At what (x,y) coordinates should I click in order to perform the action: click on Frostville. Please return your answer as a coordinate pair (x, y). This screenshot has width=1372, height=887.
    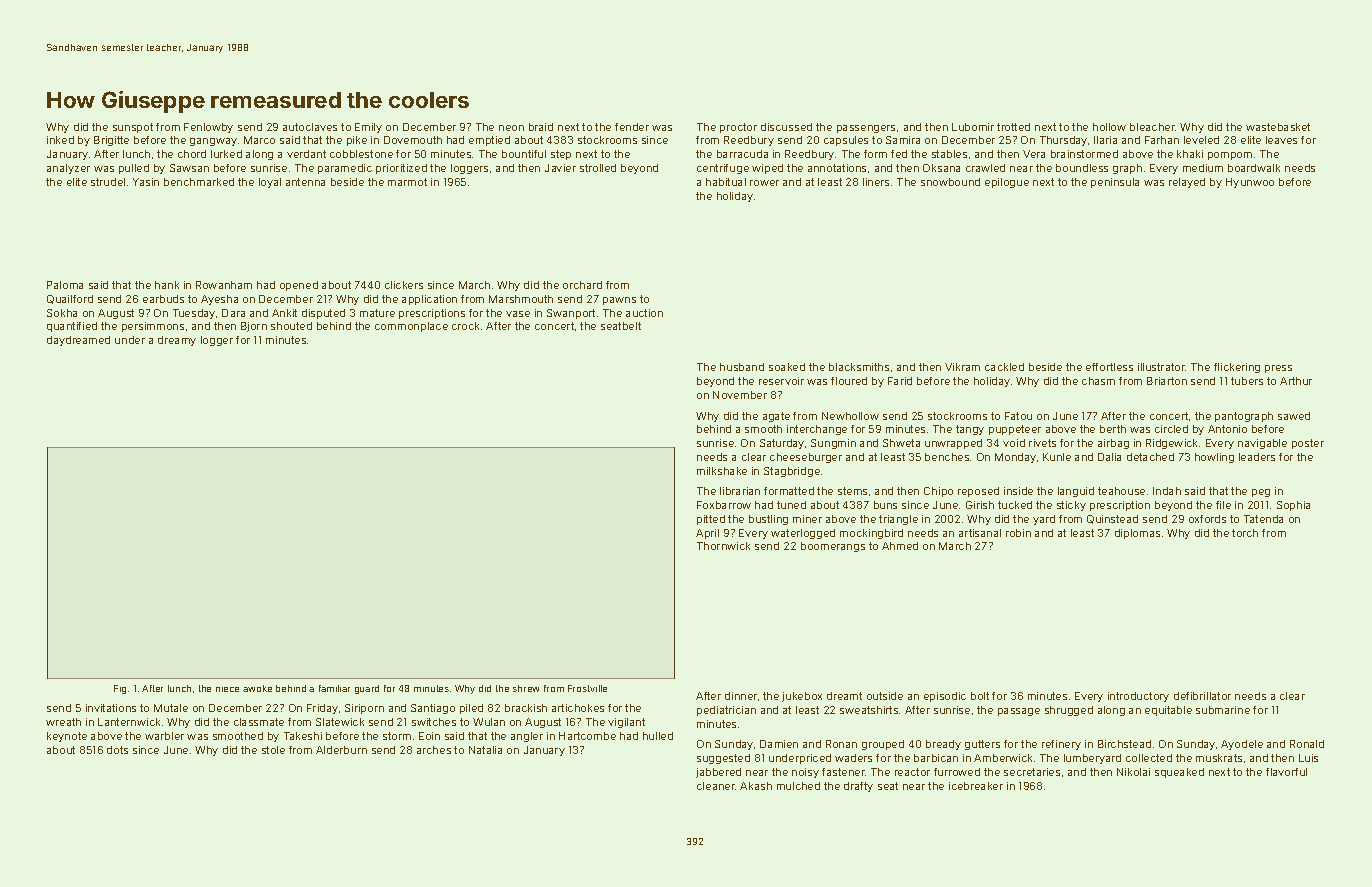
    Looking at the image, I should click on (587, 688).
